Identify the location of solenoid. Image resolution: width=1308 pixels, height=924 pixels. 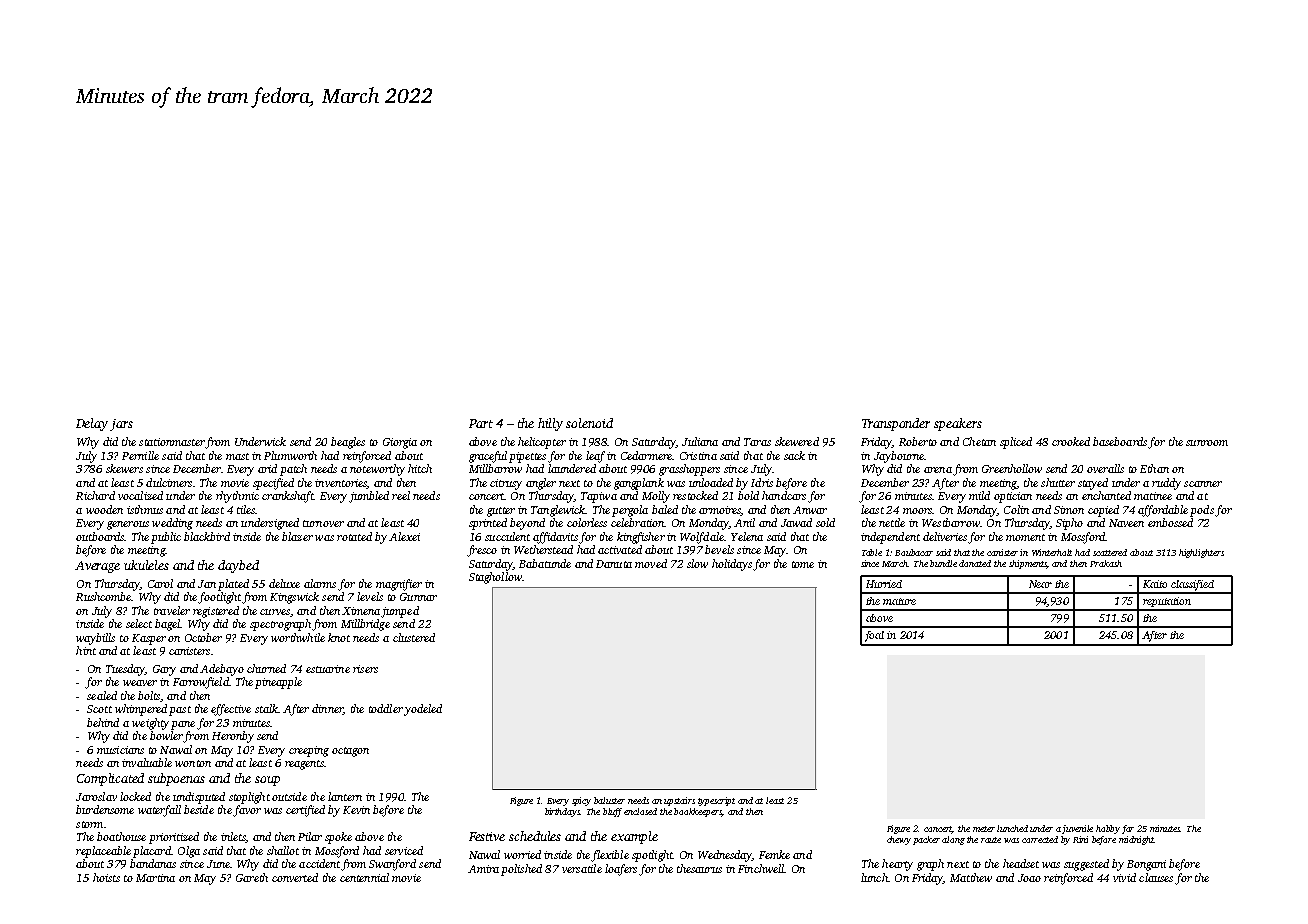
(589, 423).
